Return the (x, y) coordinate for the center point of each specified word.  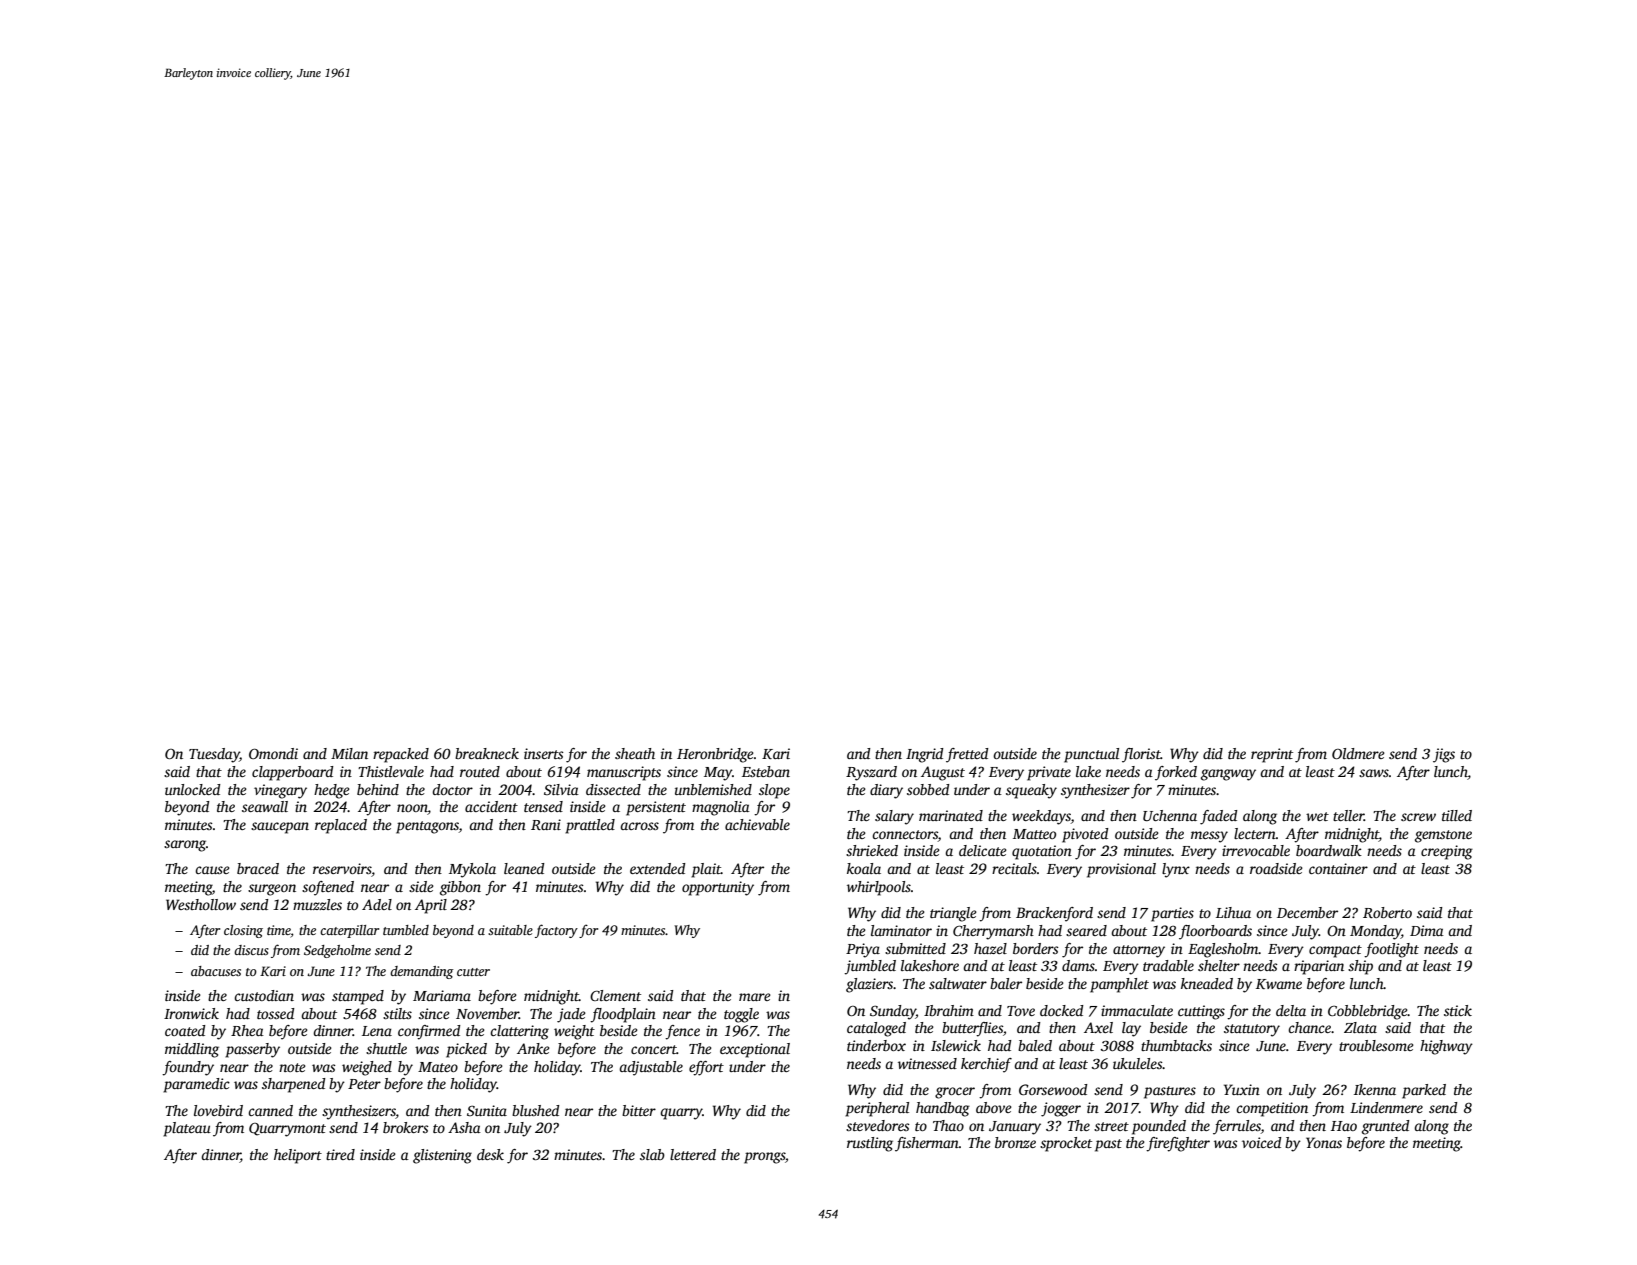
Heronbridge (715, 755)
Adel (377, 904)
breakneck (487, 753)
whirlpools (879, 888)
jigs (1444, 755)
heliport (298, 1156)
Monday (1375, 932)
